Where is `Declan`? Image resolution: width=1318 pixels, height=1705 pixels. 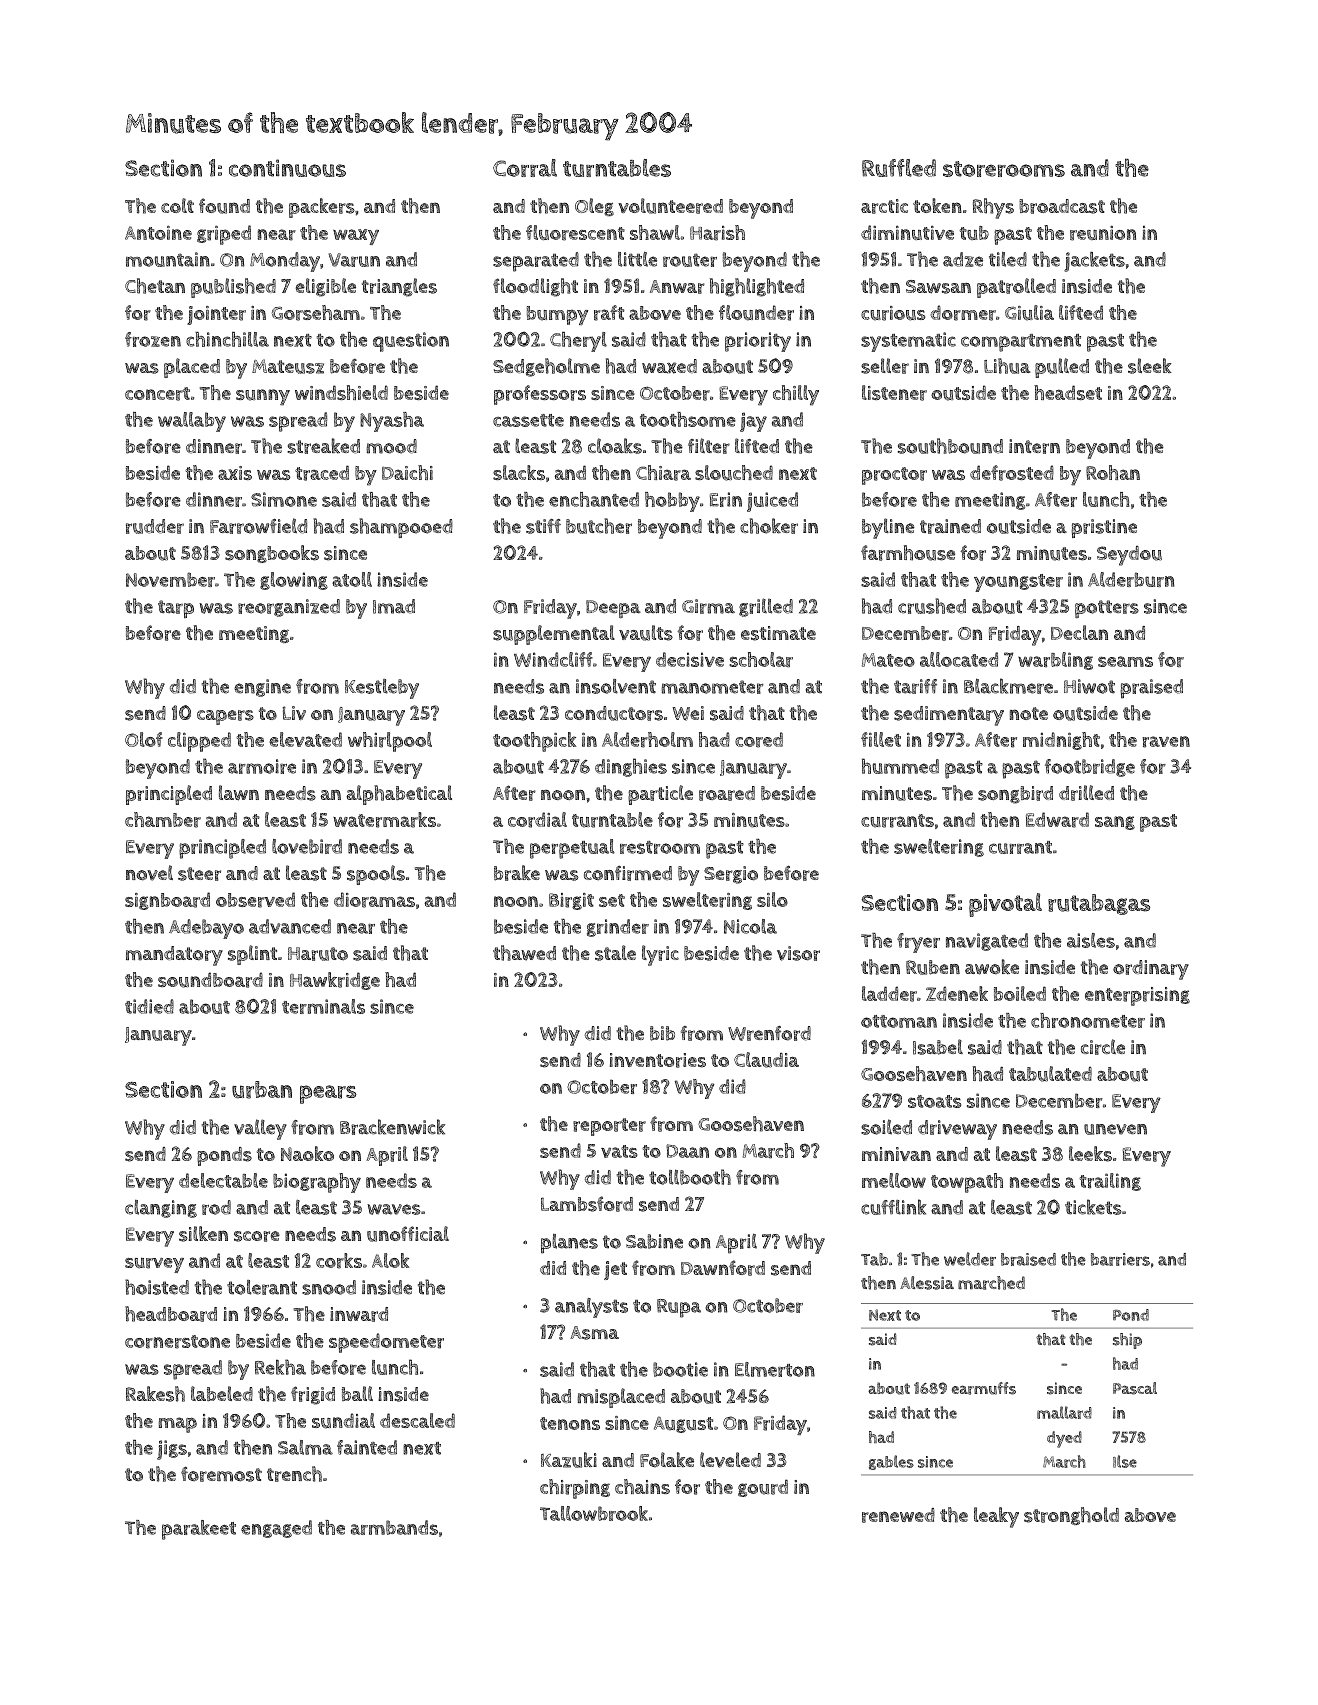
Declan is located at coordinates (1079, 632).
